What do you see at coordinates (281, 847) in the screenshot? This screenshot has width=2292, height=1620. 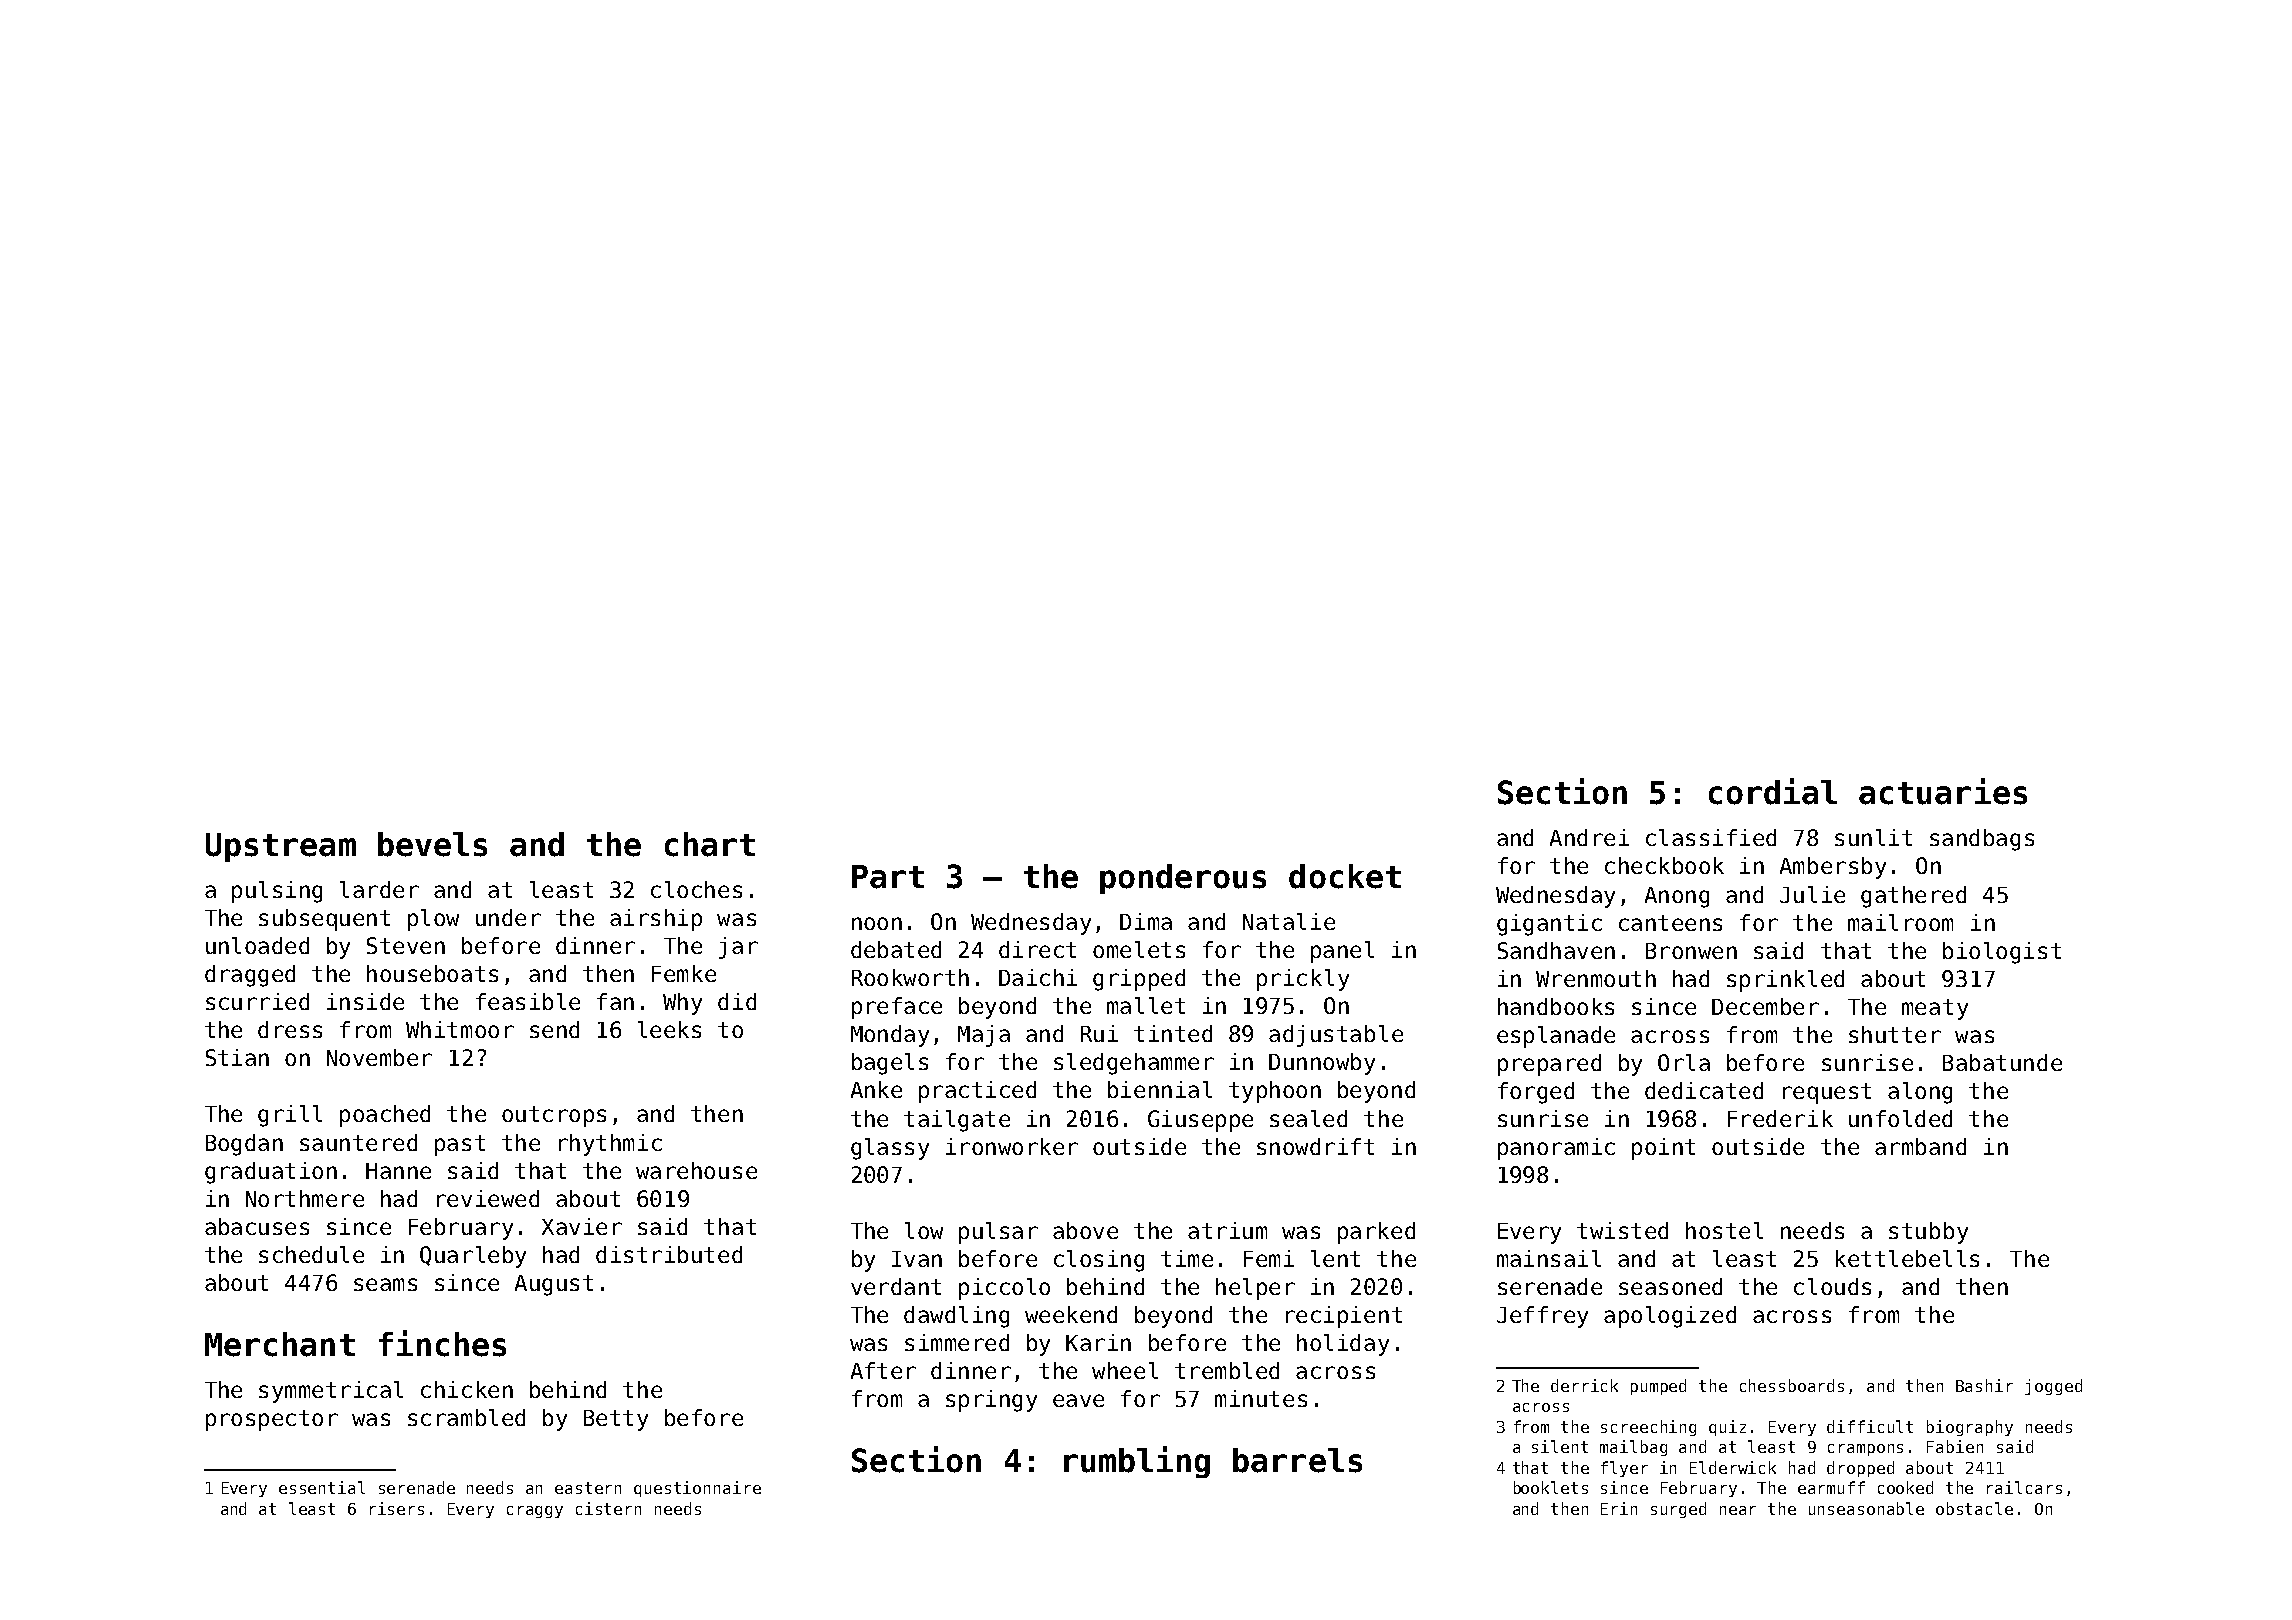 I see `Upstream` at bounding box center [281, 847].
